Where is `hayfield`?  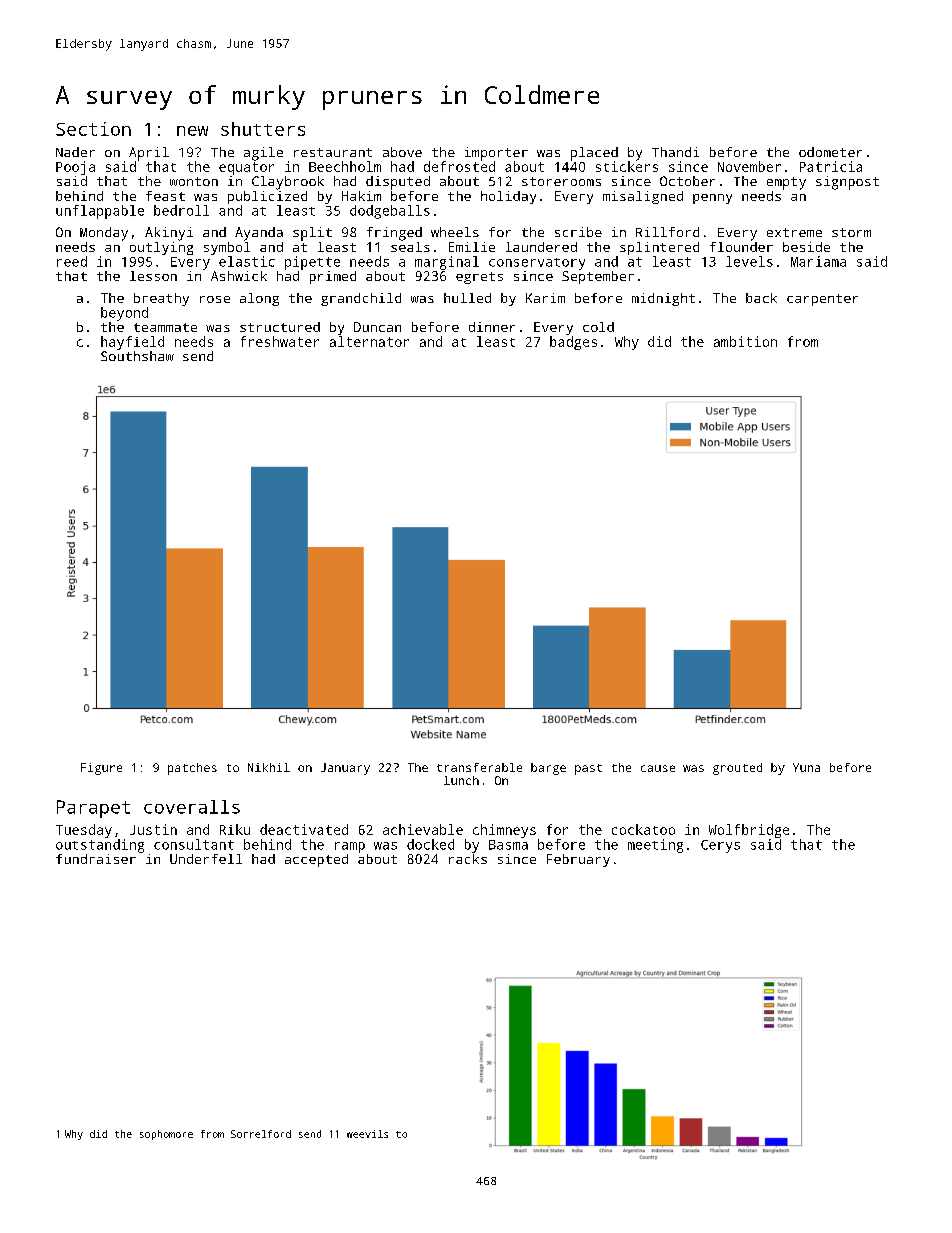
hayfield is located at coordinates (132, 343).
